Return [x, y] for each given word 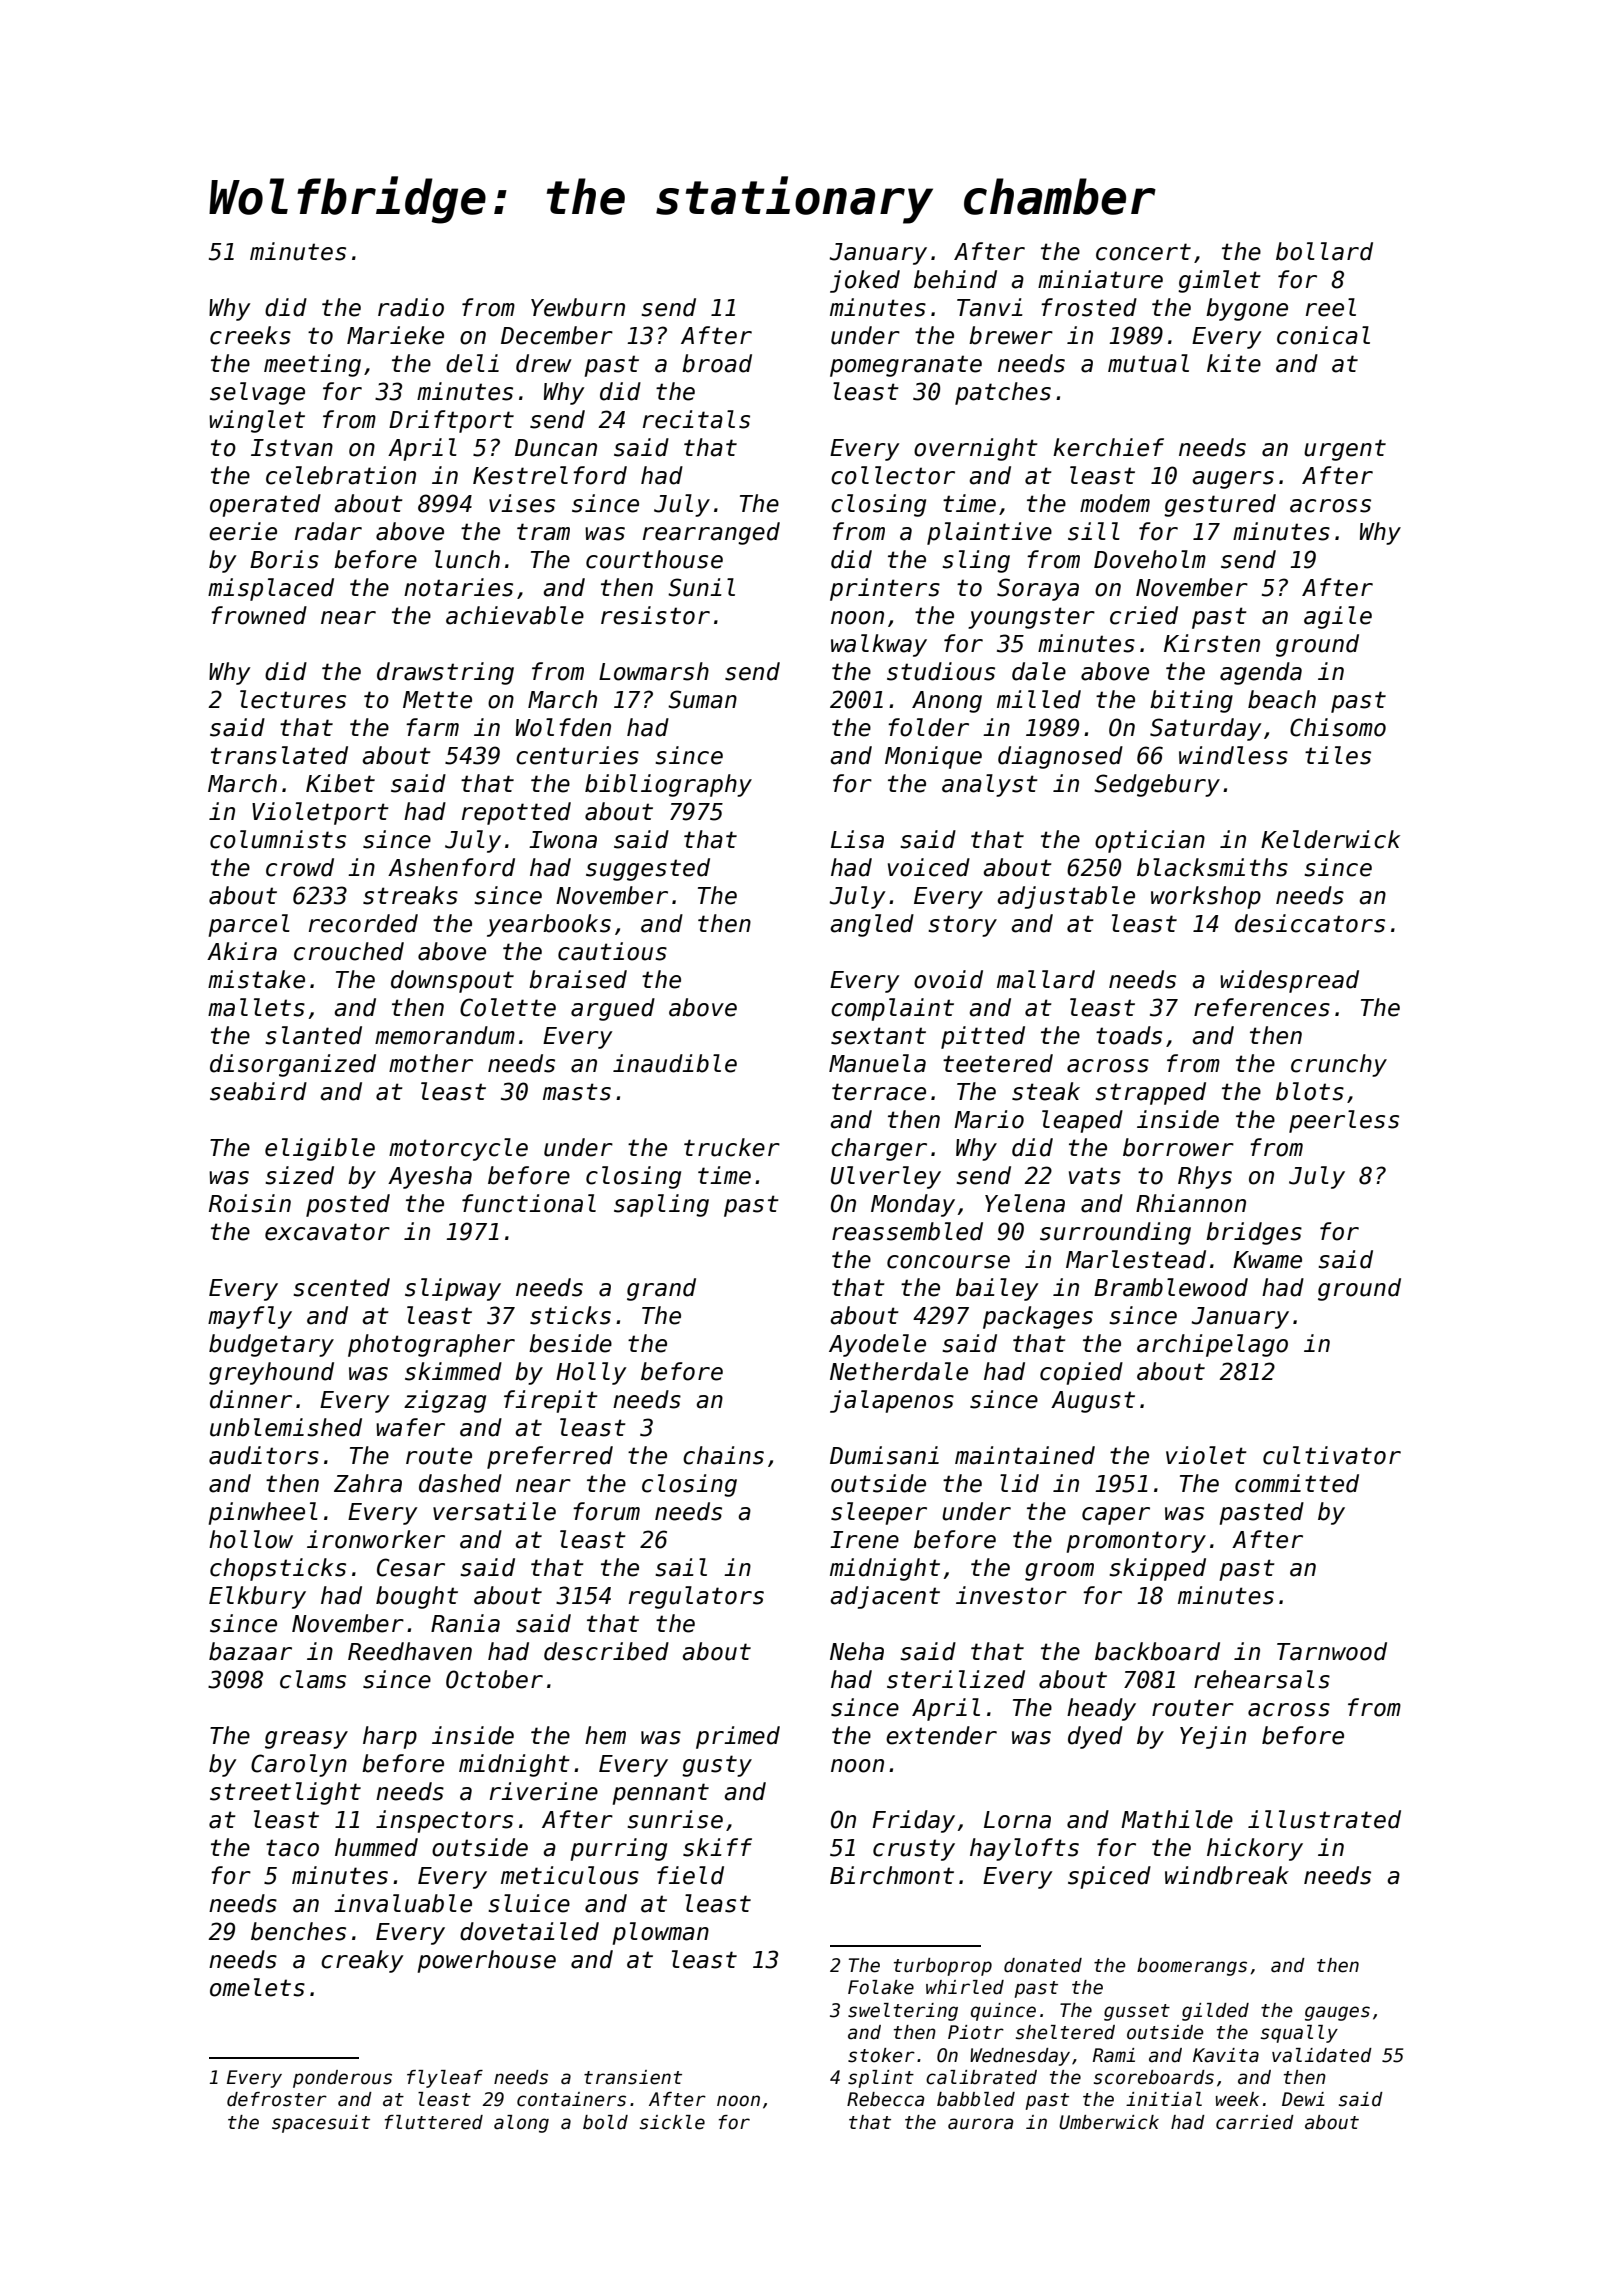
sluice [529, 1903]
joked [865, 281]
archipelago [1212, 1345]
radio [411, 307]
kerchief [1108, 447]
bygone [1247, 309]
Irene [864, 1540]
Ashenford [451, 867]
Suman [702, 699]
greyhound [271, 1373]
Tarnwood [1332, 1651]
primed [738, 1737]
